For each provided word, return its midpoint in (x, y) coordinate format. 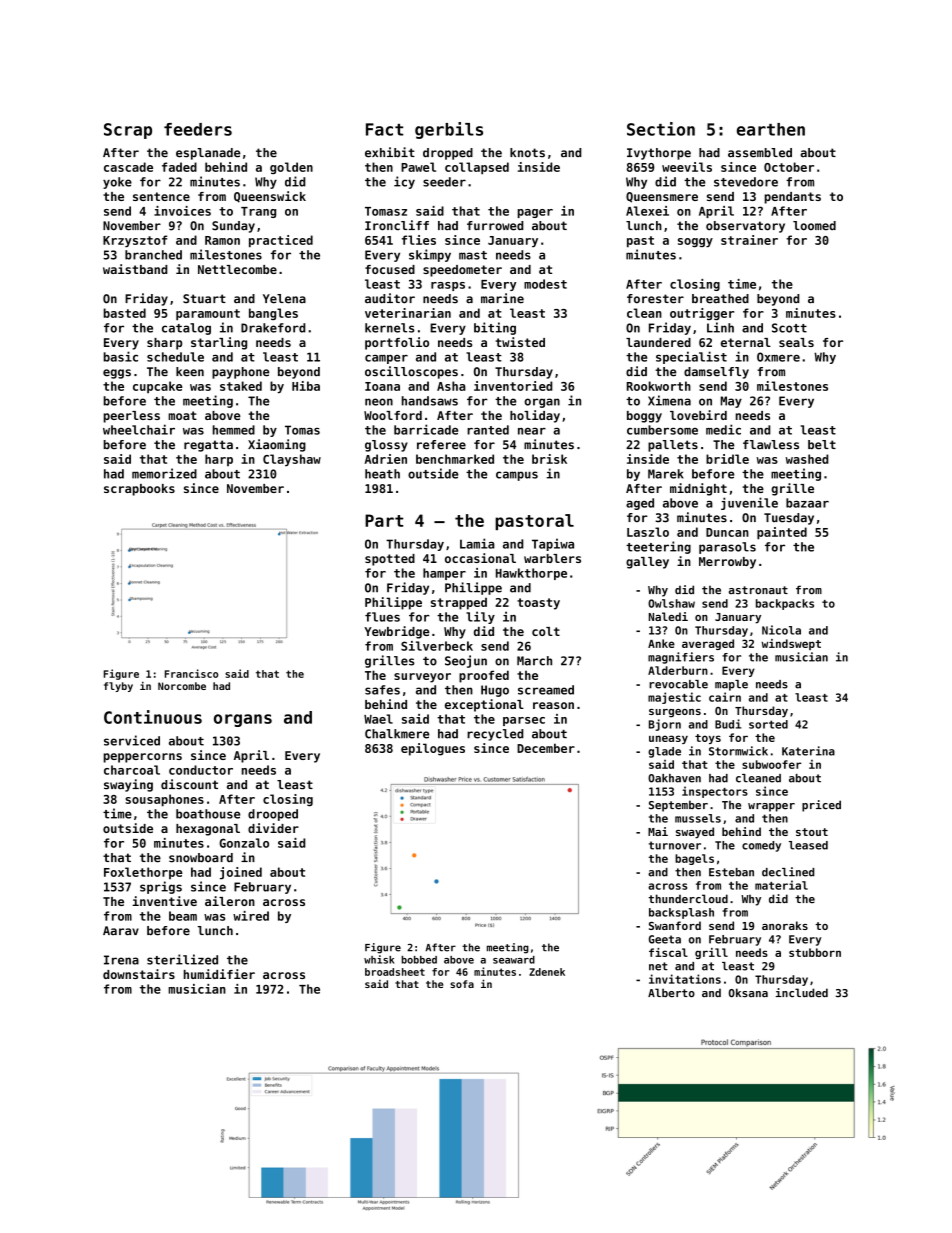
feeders (198, 129)
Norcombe (182, 686)
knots (527, 153)
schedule (175, 357)
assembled (760, 153)
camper (386, 359)
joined (241, 873)
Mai (658, 831)
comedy (761, 846)
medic (723, 429)
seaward (514, 960)
